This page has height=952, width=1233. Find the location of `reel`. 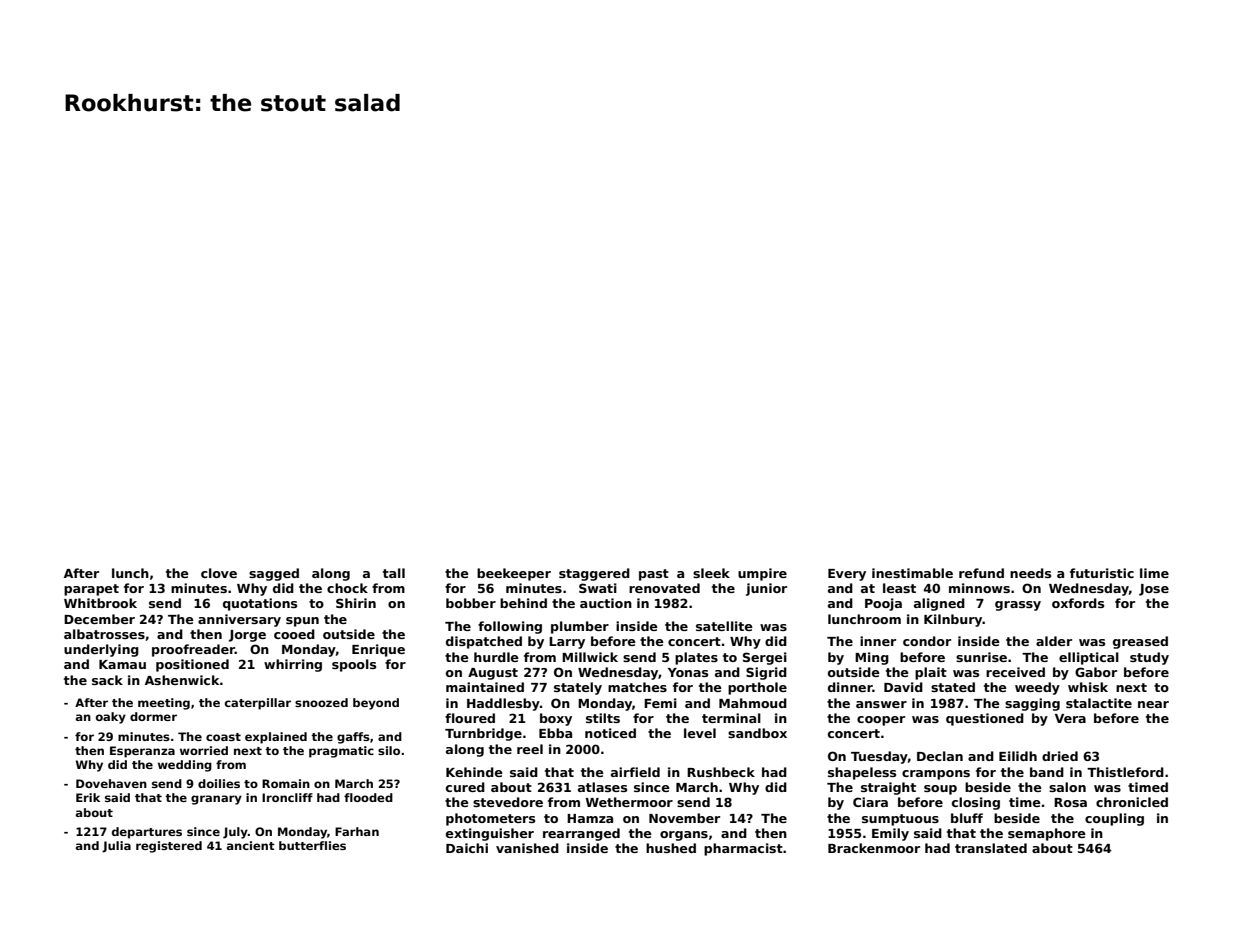

reel is located at coordinates (530, 749).
